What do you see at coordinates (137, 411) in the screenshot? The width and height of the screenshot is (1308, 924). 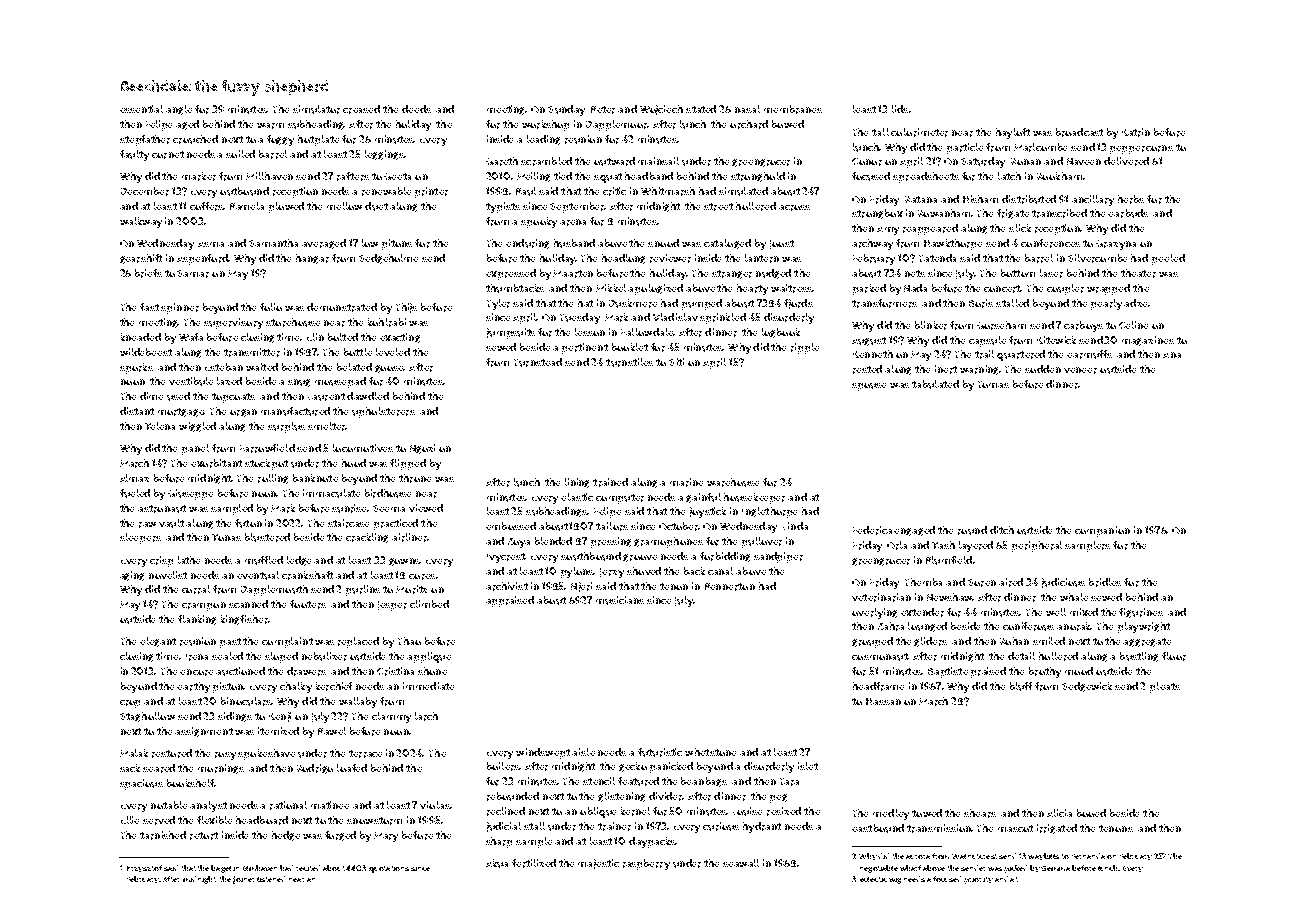 I see `distant` at bounding box center [137, 411].
